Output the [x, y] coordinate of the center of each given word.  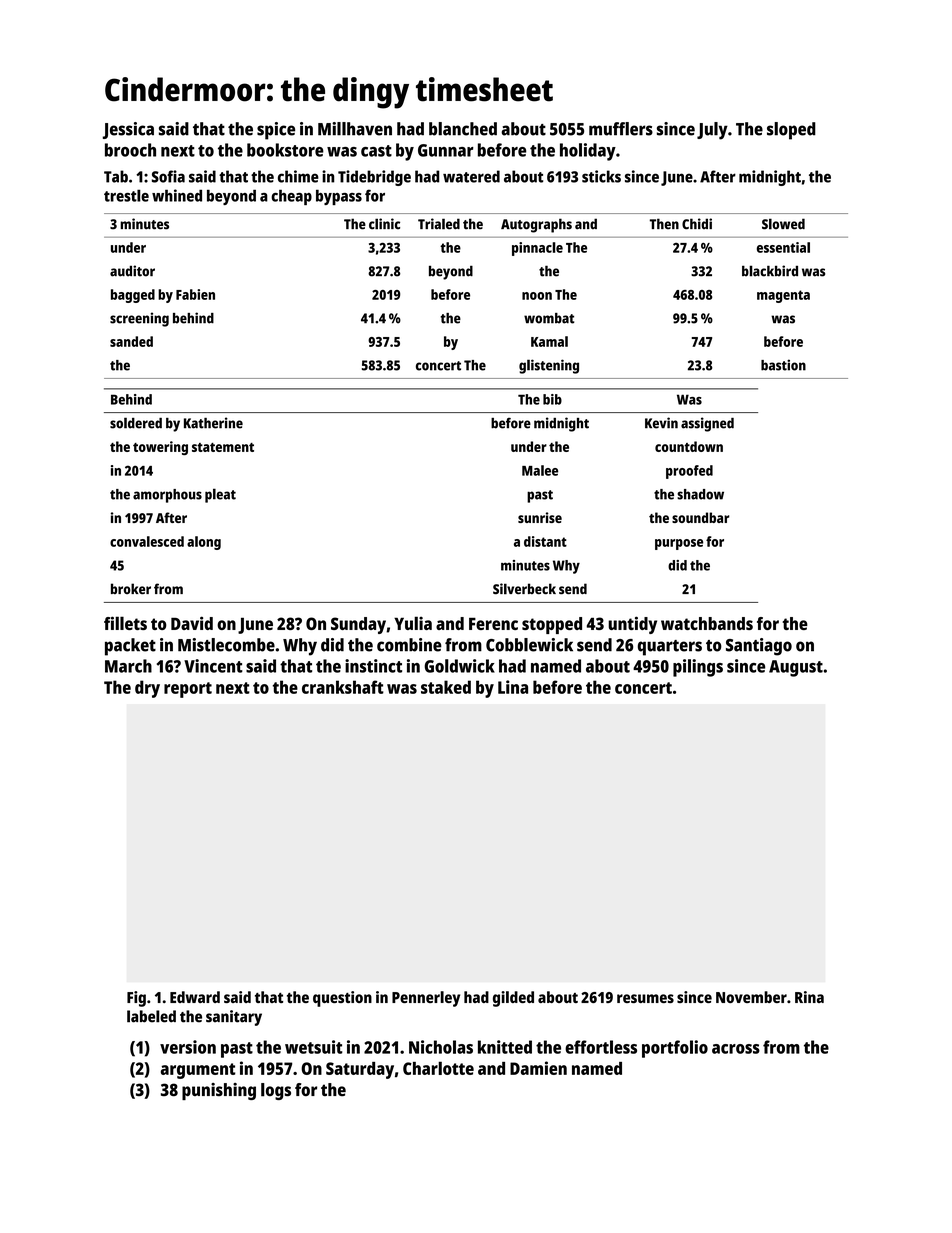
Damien [538, 1068]
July [712, 131]
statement [223, 447]
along [204, 543]
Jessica [128, 130]
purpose [679, 544]
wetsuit [314, 1047]
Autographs [536, 225]
